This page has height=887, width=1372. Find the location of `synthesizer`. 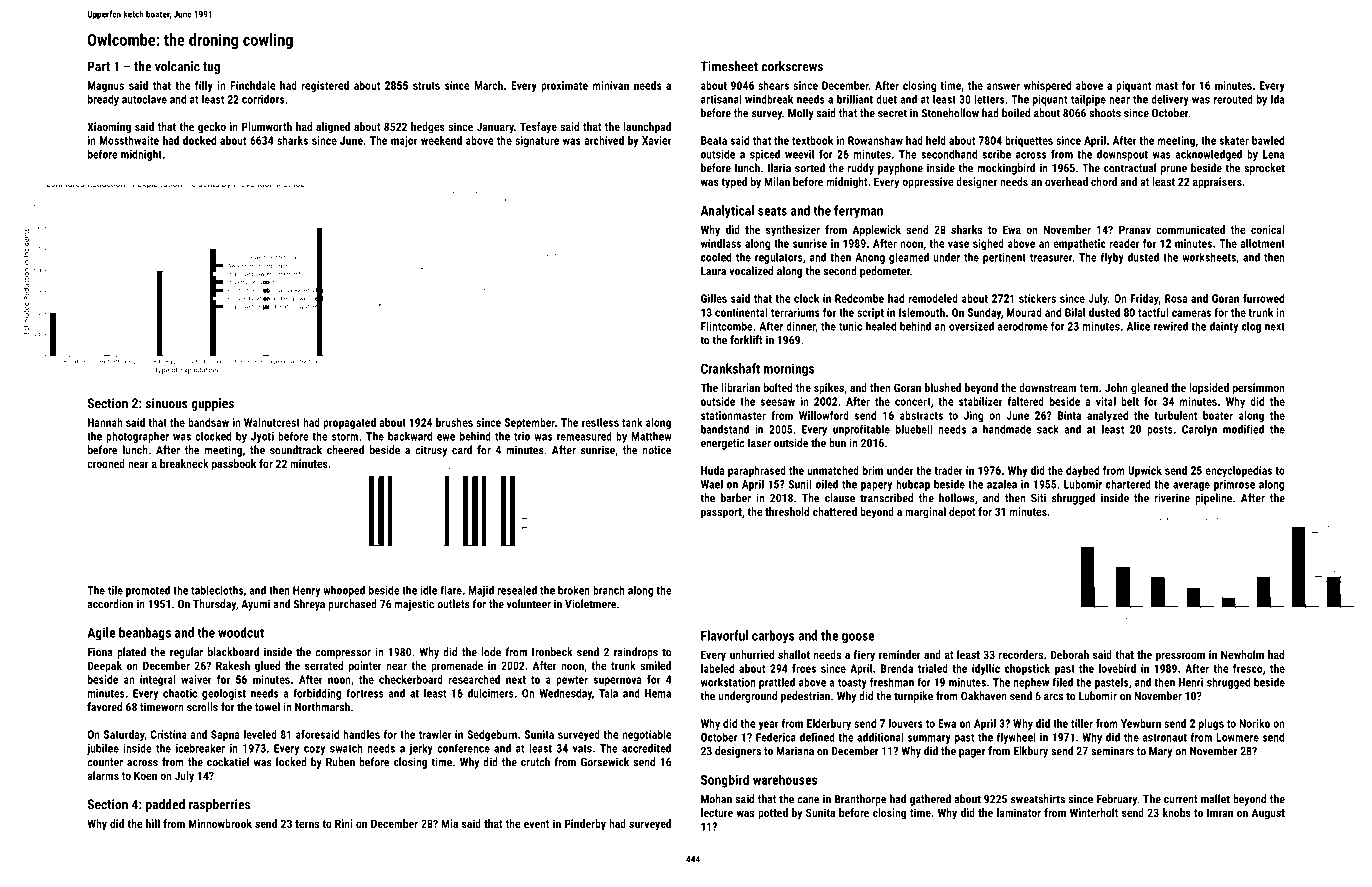

synthesizer is located at coordinates (793, 231).
